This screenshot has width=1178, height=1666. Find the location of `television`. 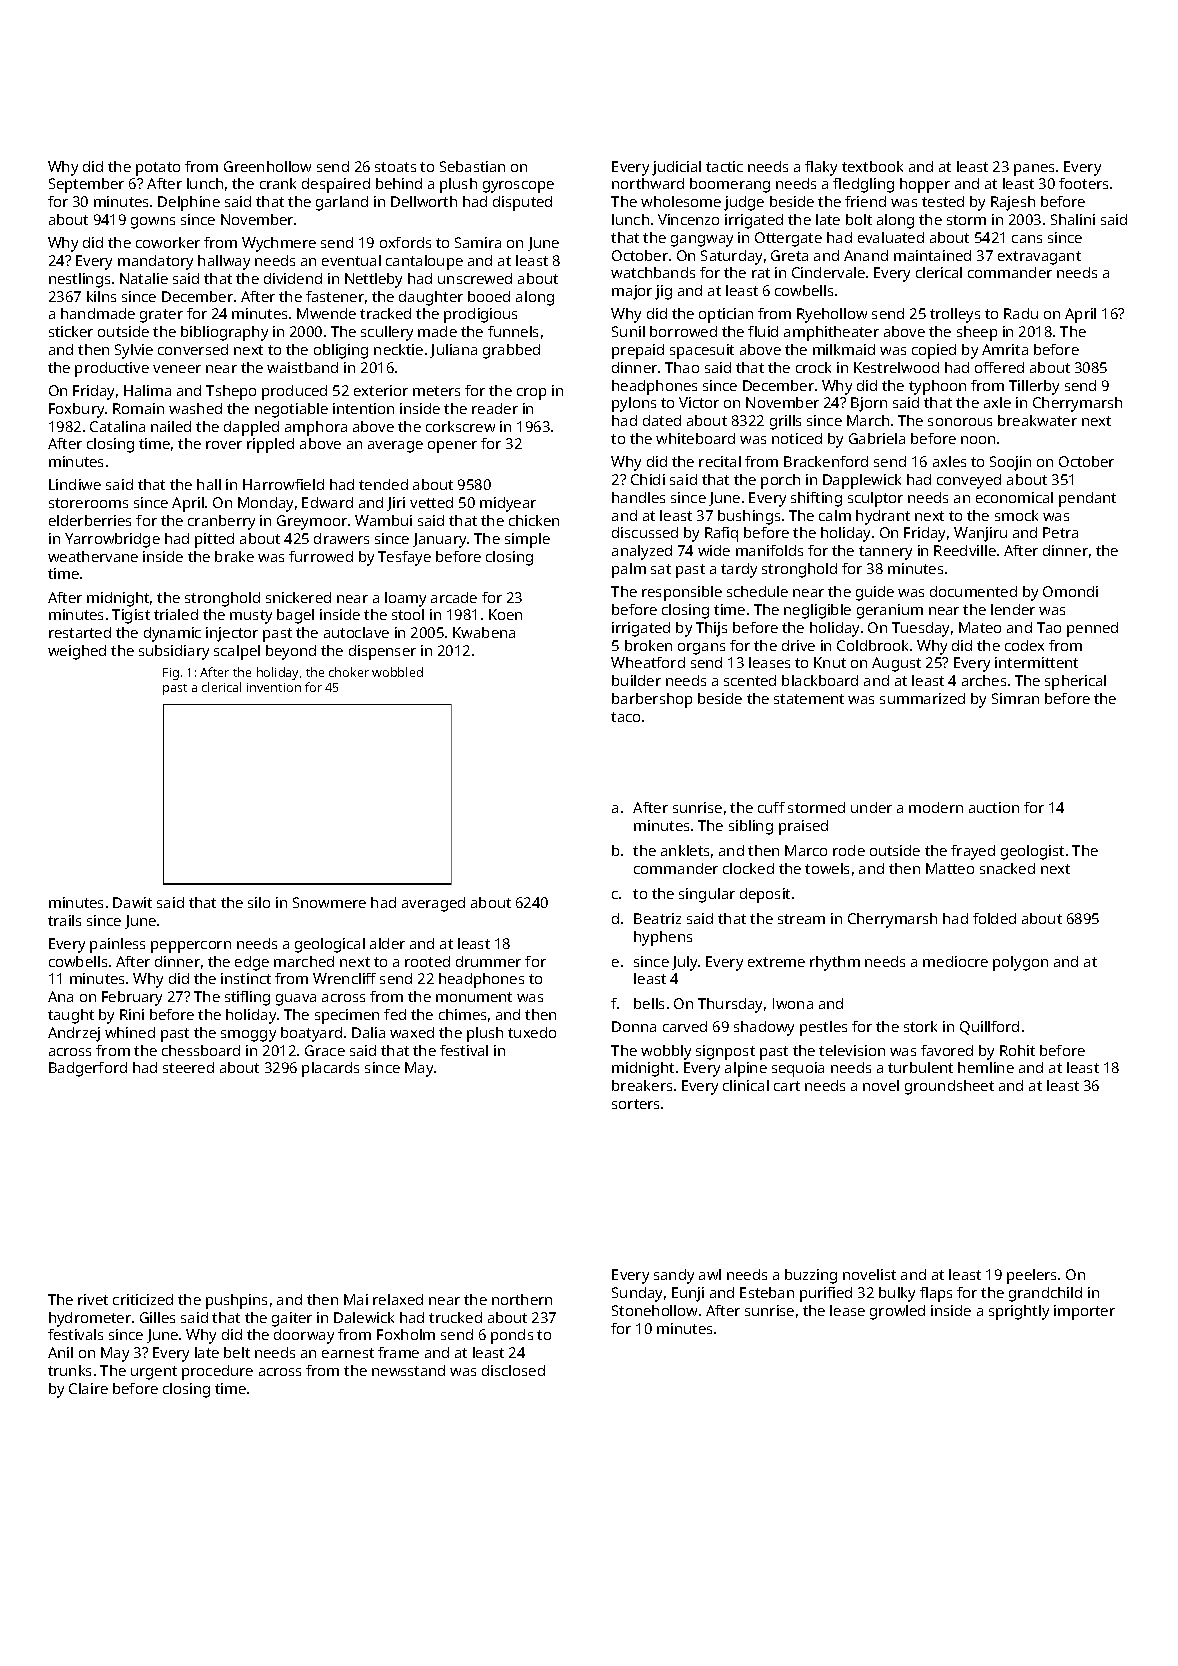

television is located at coordinates (852, 1050).
